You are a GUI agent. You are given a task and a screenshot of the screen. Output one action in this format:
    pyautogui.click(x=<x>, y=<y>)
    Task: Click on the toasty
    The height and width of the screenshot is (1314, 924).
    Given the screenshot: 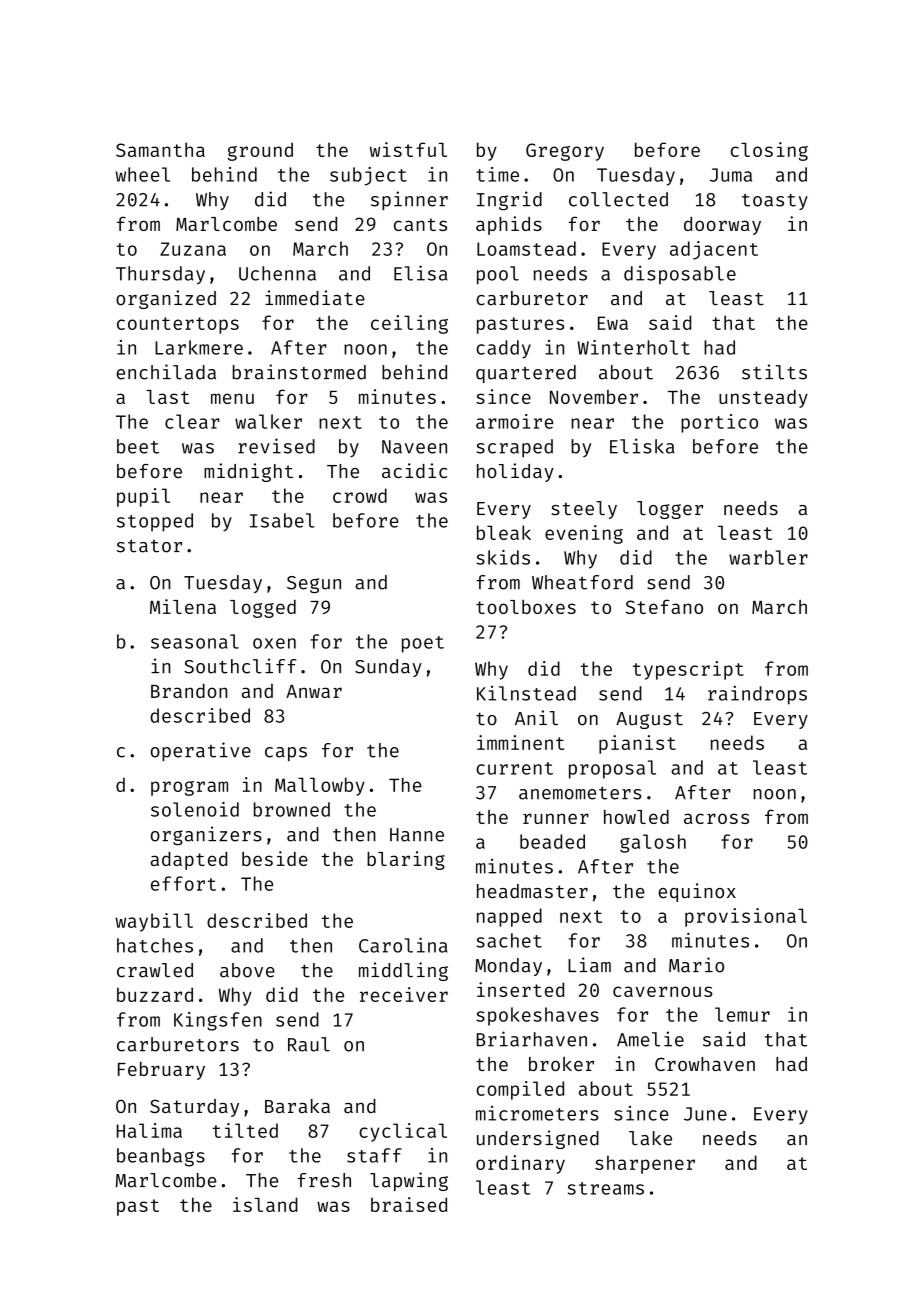 What is the action you would take?
    pyautogui.click(x=775, y=202)
